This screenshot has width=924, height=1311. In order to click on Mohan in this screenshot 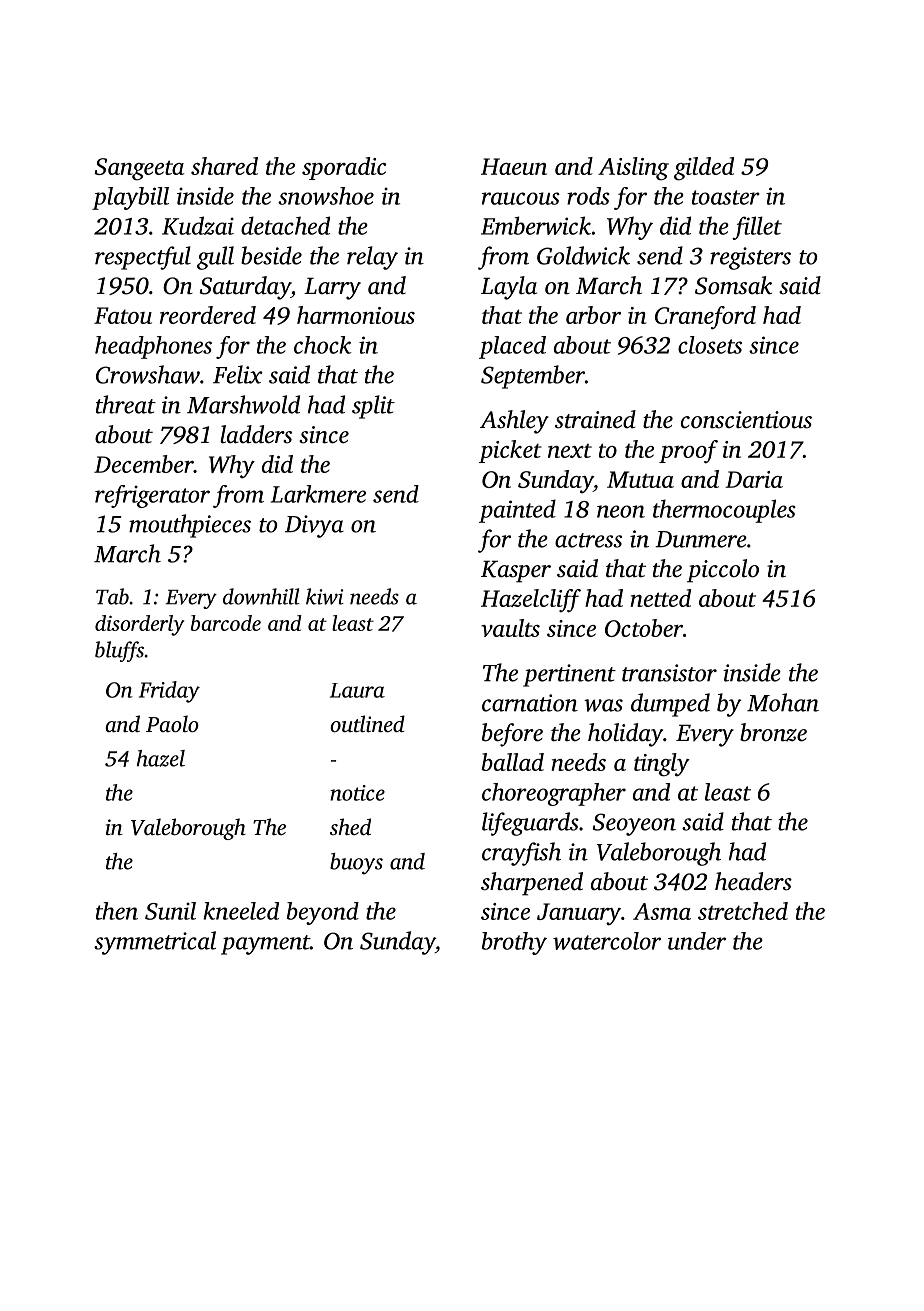, I will do `click(783, 702)`.
